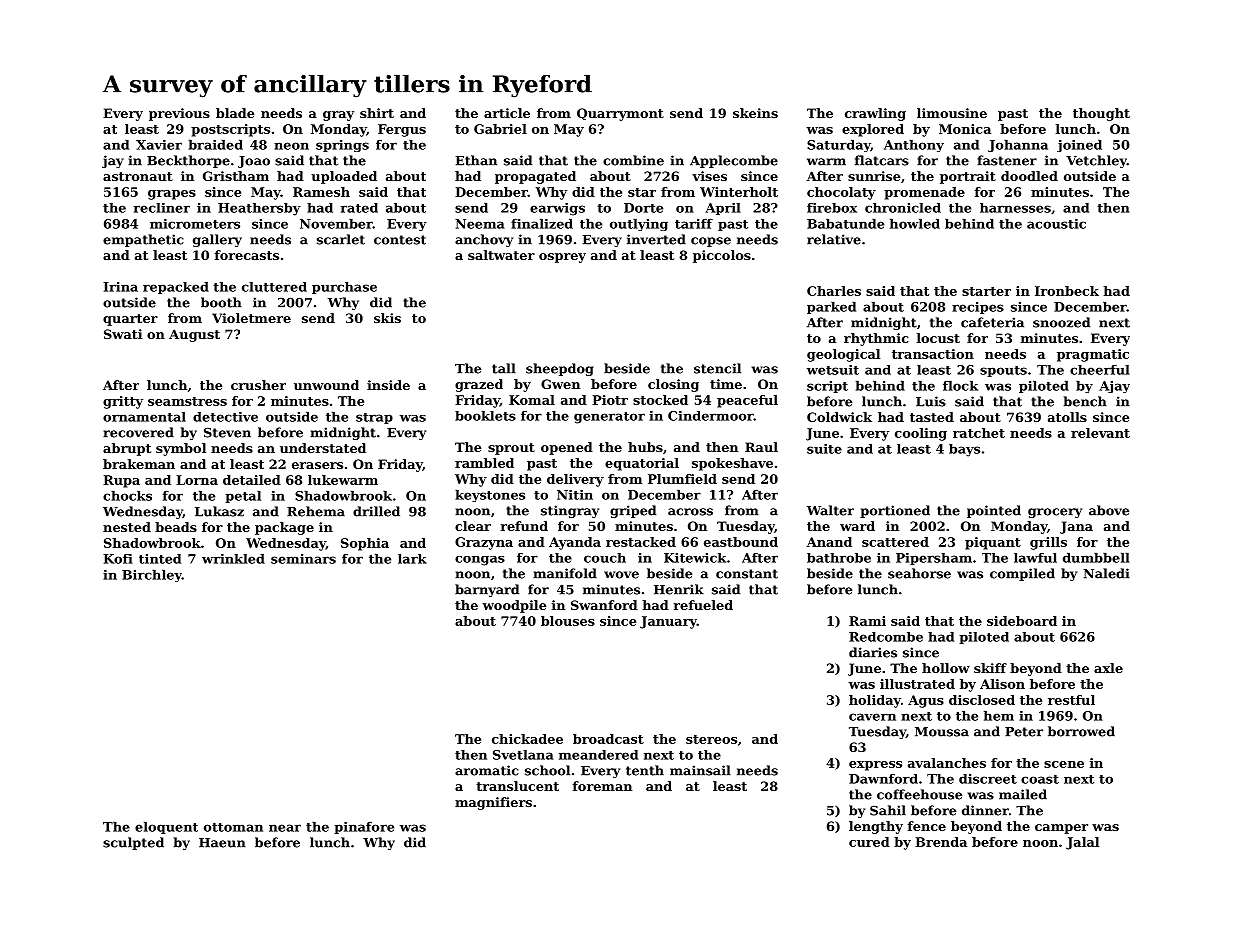 This image has width=1233, height=952. I want to click on near, so click(285, 828).
